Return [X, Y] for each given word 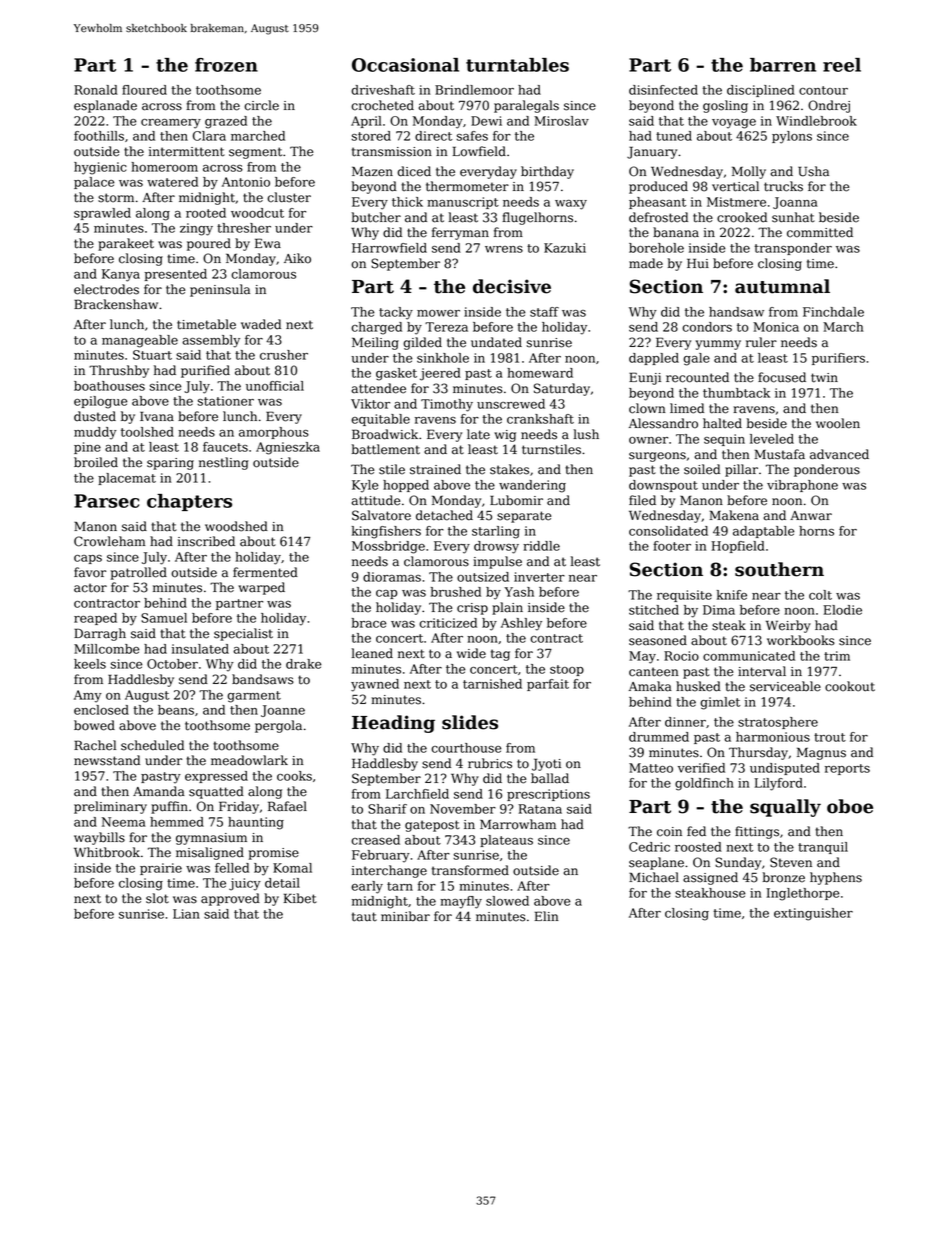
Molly [749, 172]
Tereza [446, 327]
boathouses [109, 386]
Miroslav [561, 121]
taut [364, 917]
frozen [226, 65]
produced [658, 187]
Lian [186, 914]
